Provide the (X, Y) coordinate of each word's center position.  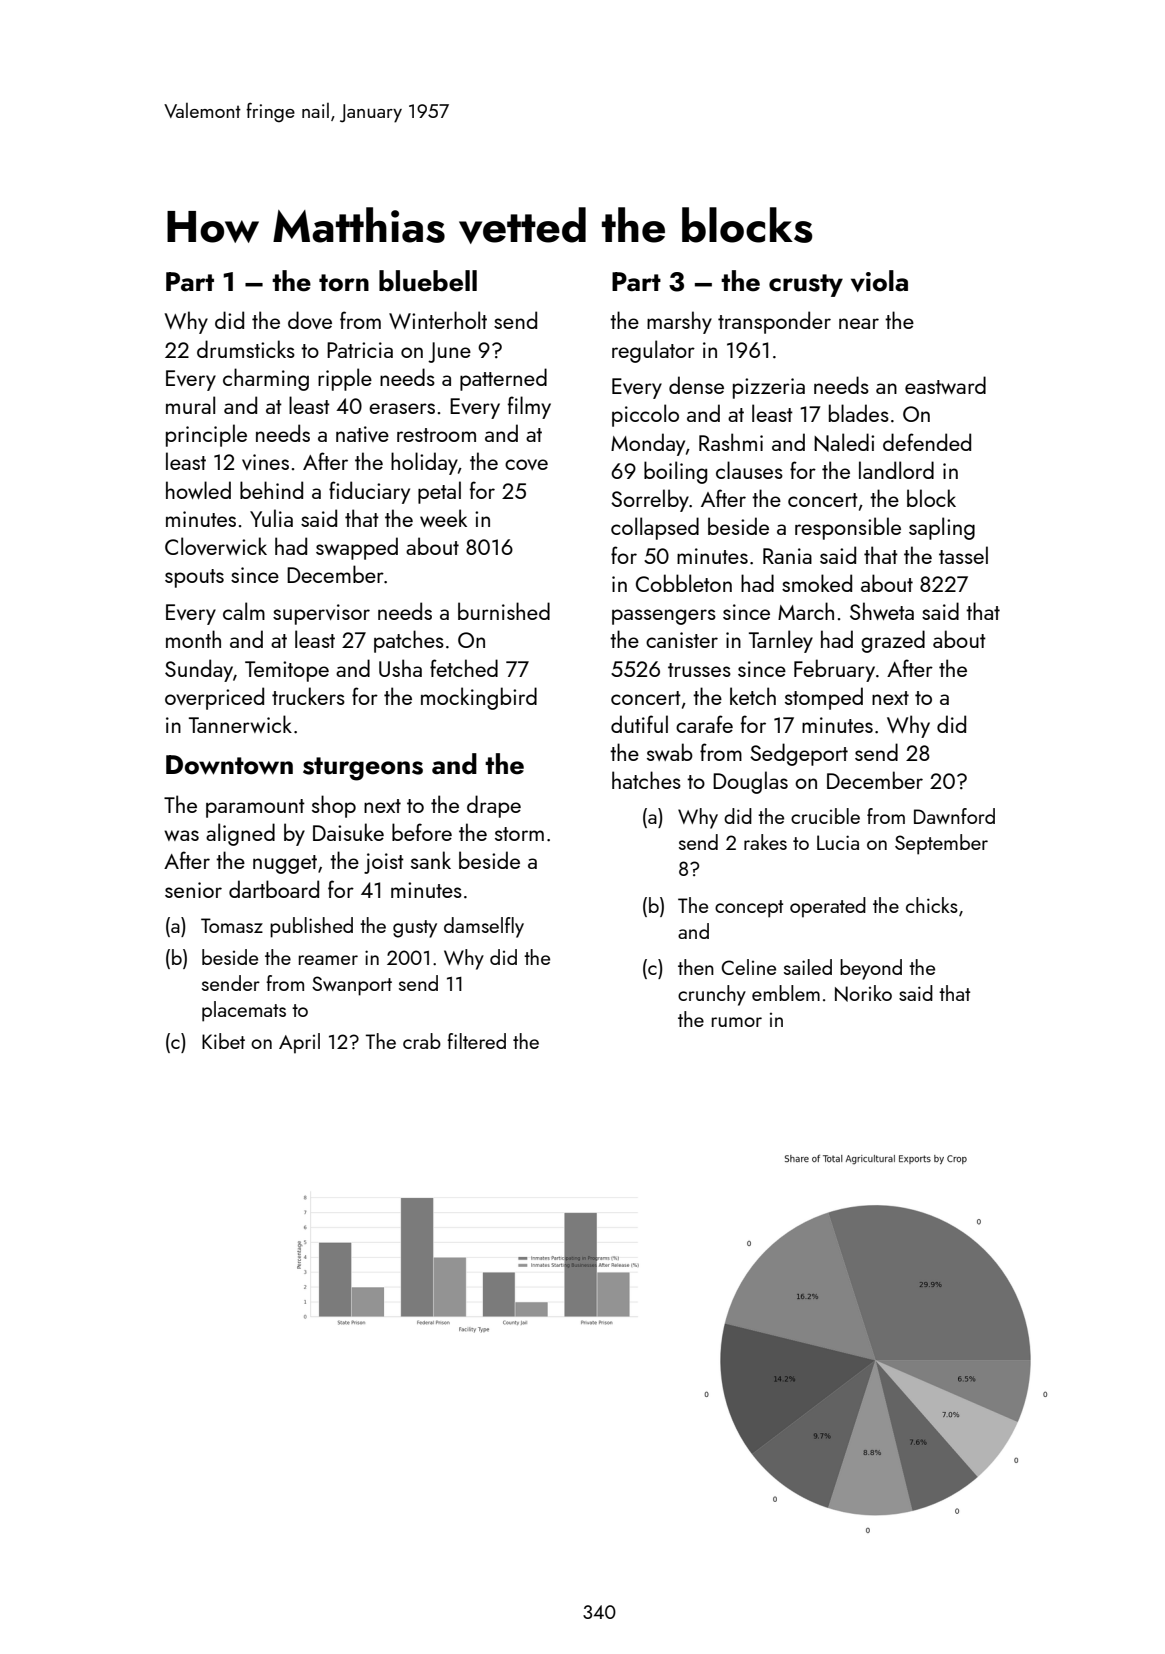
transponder (774, 322)
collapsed (655, 528)
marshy (679, 322)
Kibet (223, 1041)
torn (344, 283)
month (193, 639)
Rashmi (731, 442)
